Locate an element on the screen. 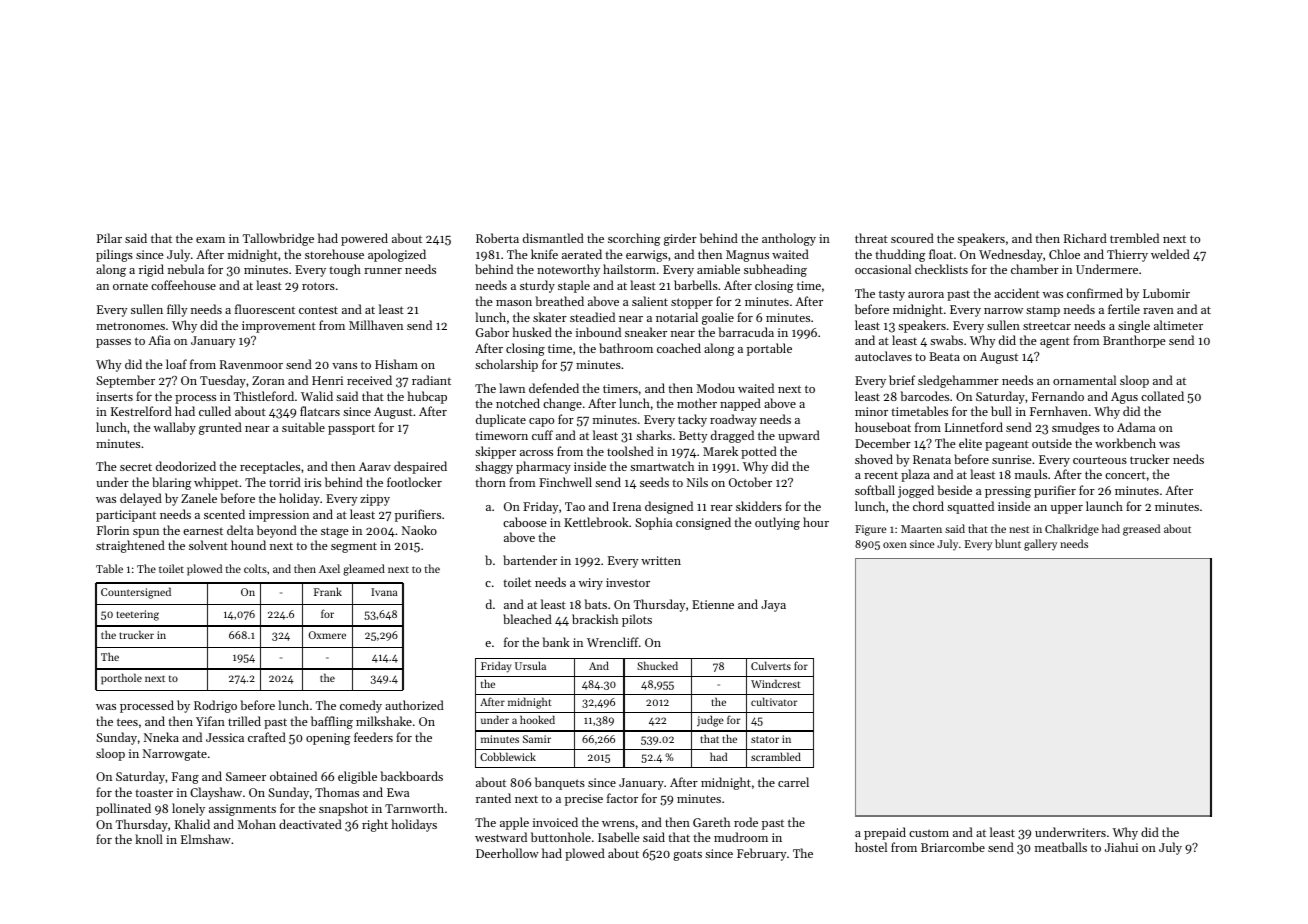 The height and width of the screenshot is (924, 1308). receptacles is located at coordinates (270, 467).
